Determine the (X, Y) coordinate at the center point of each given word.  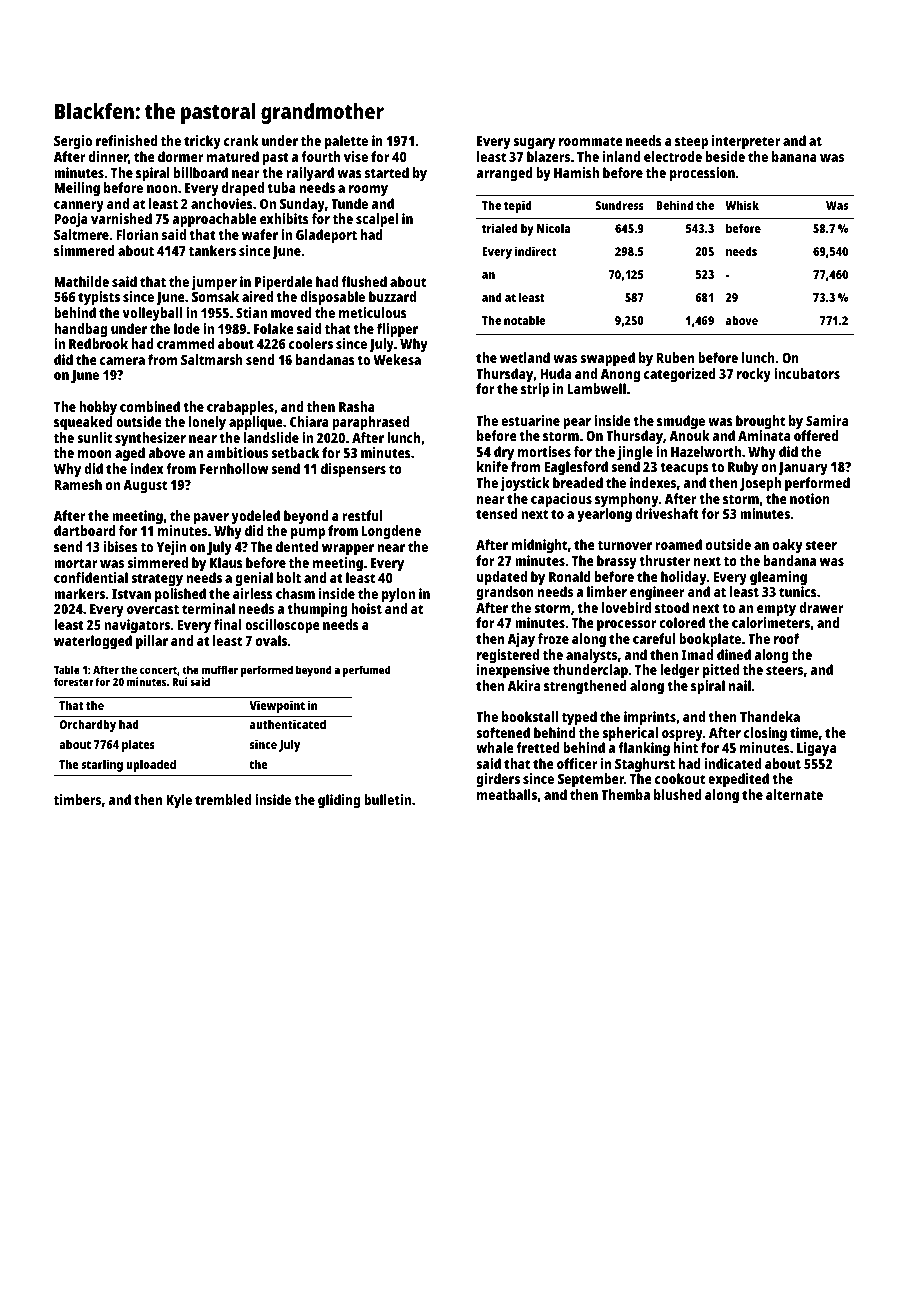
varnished (121, 218)
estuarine (531, 420)
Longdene (391, 532)
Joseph (760, 484)
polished (180, 595)
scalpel (377, 220)
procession (702, 174)
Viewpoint (277, 706)
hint (686, 747)
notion (810, 498)
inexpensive (513, 671)
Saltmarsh (212, 359)
